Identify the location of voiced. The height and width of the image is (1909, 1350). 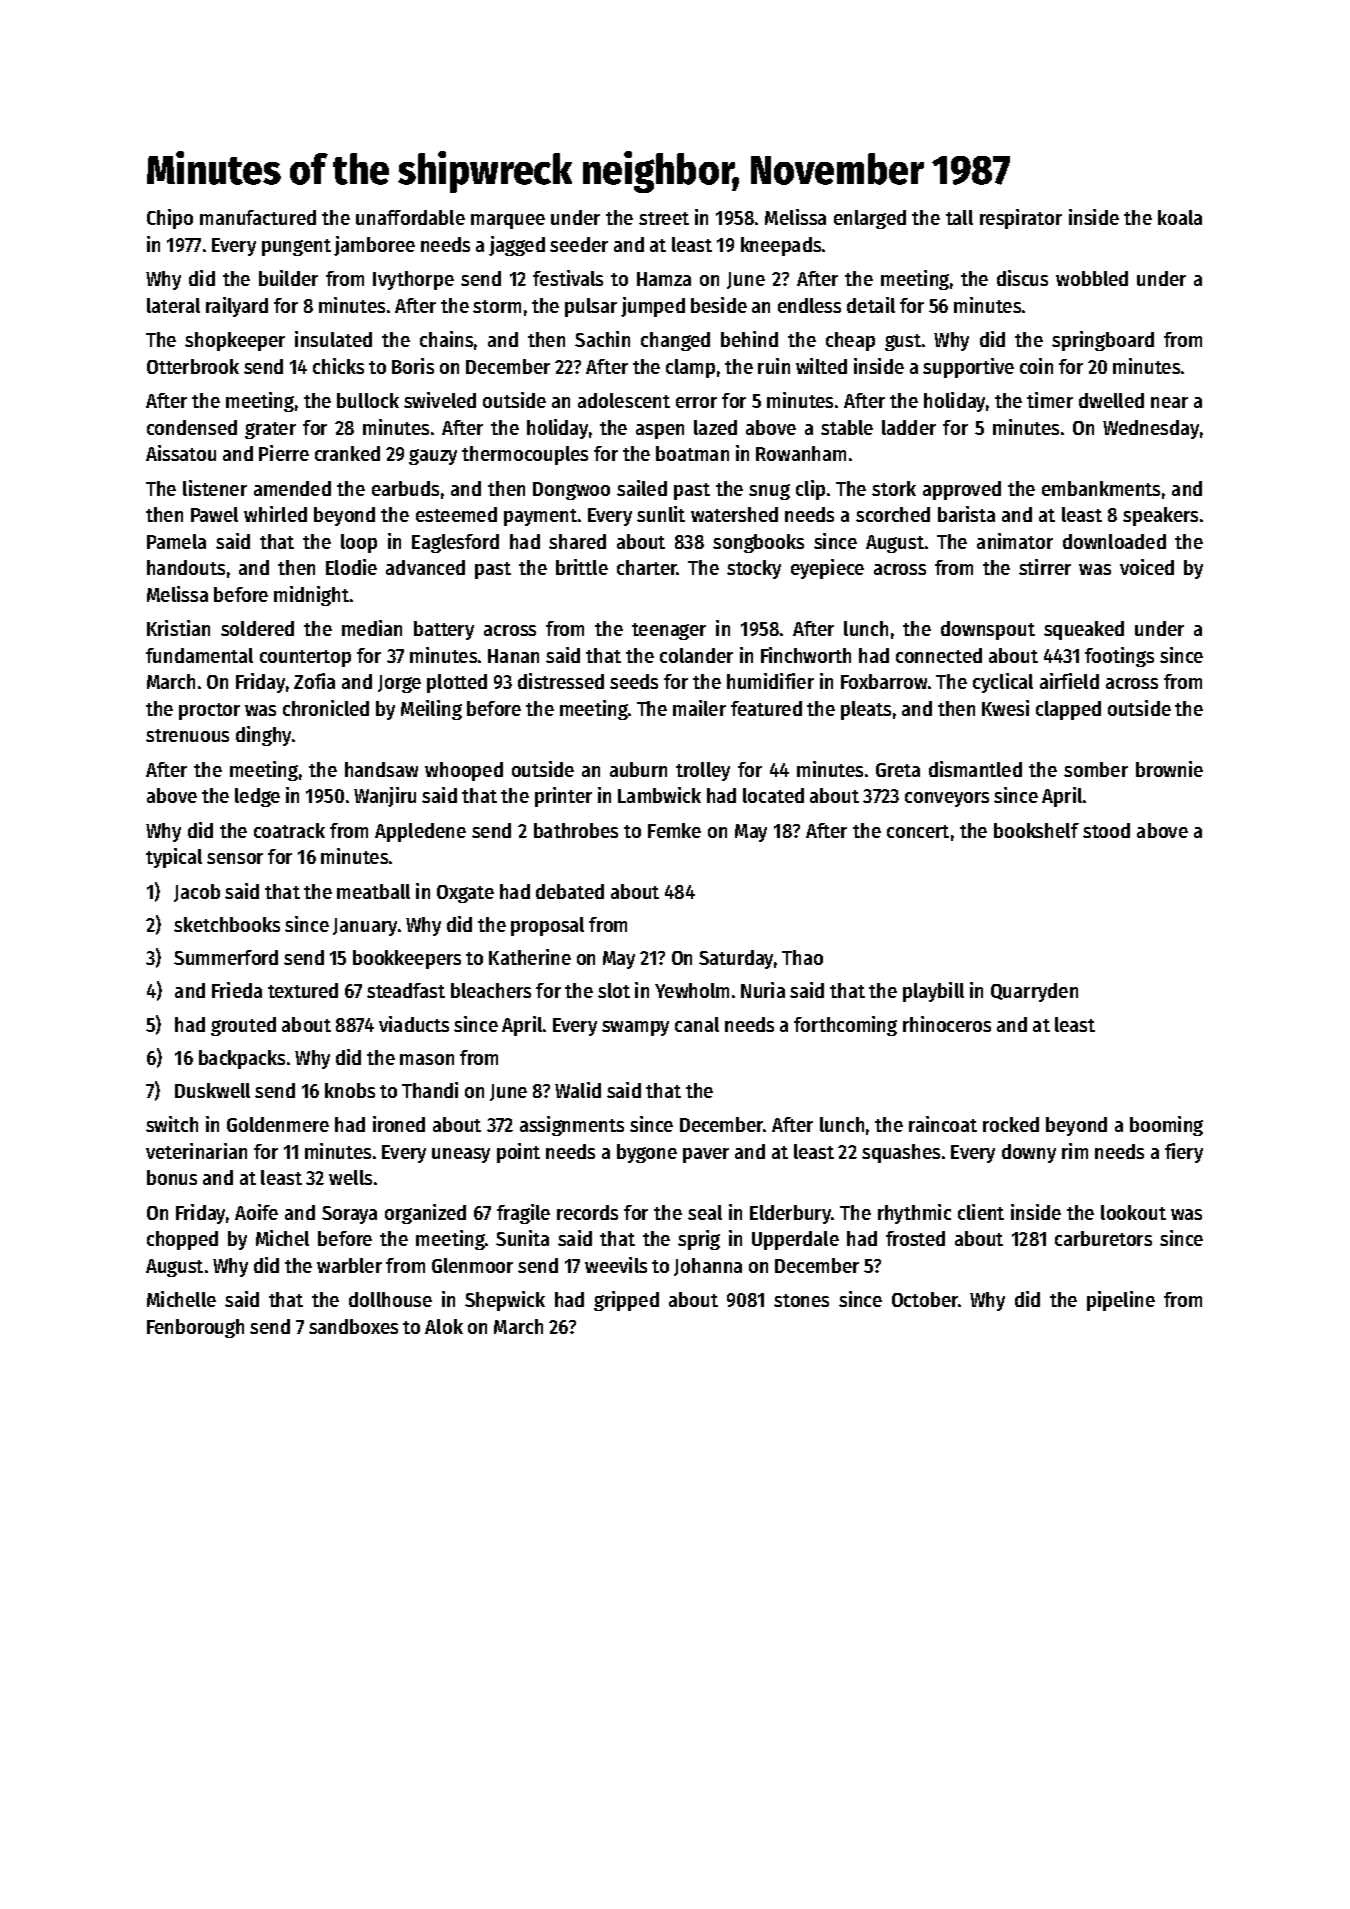
(1147, 567).
